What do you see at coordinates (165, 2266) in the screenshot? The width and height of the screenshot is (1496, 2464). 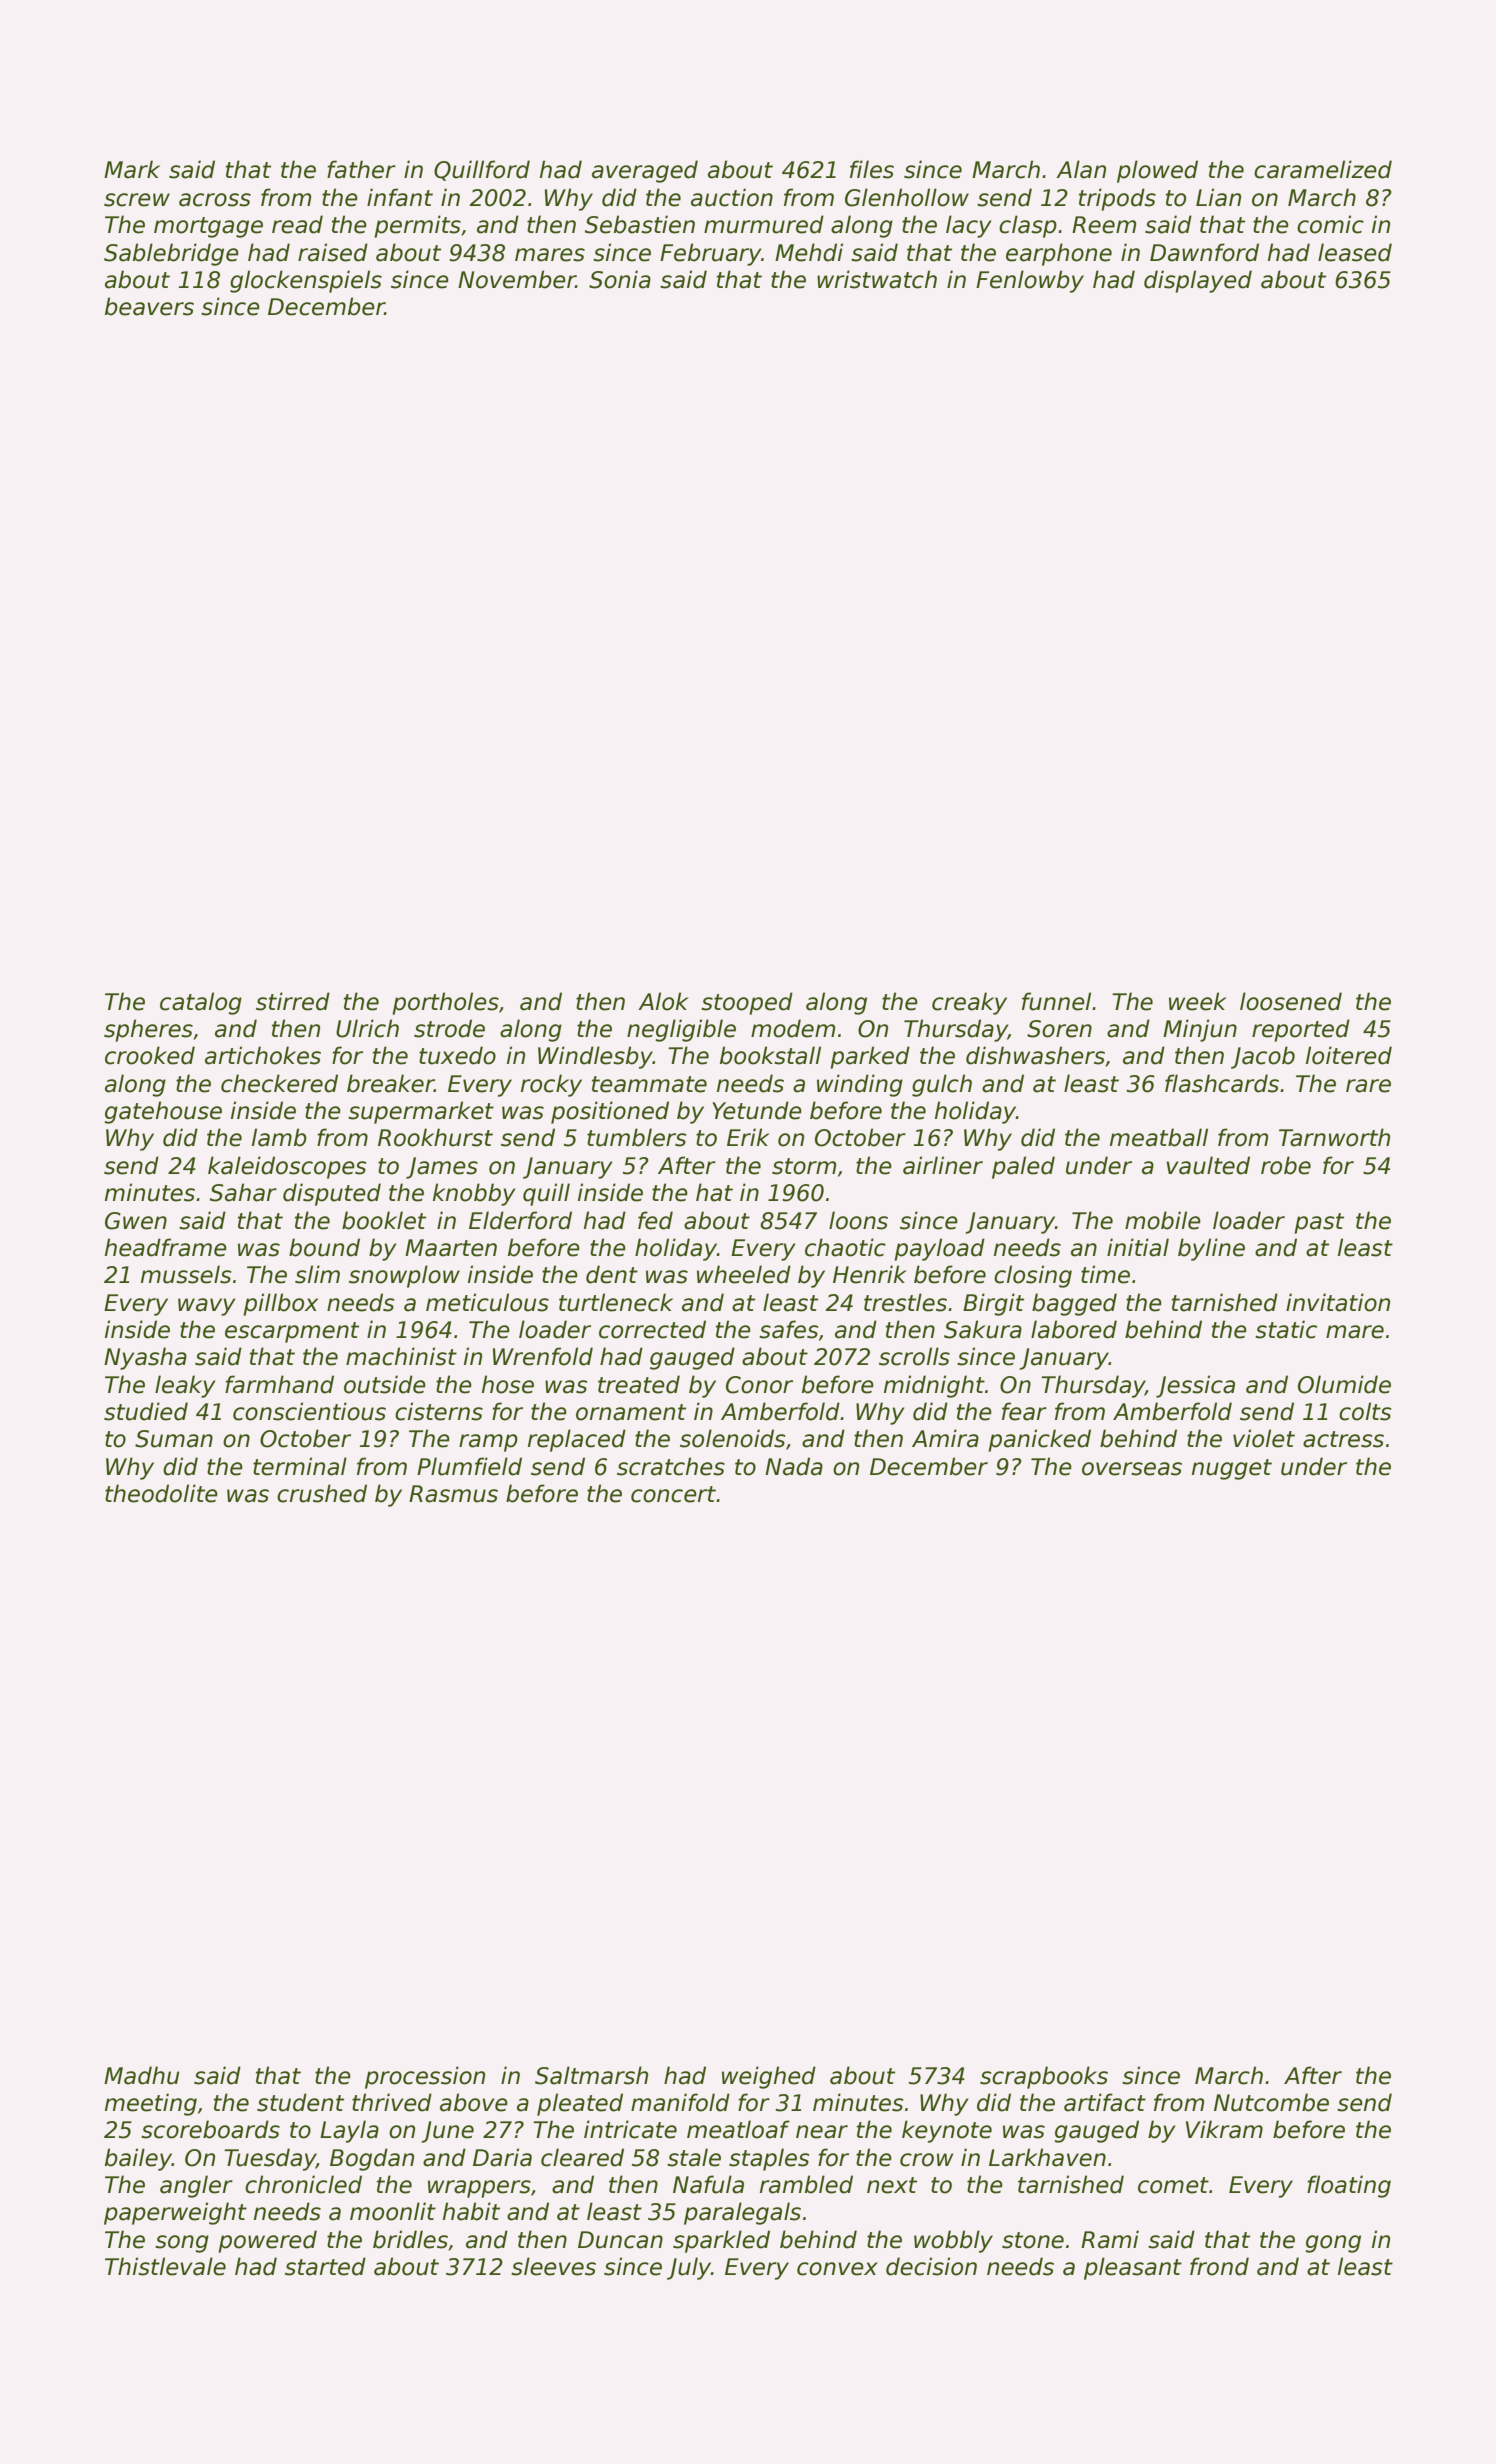 I see `Thistlevale` at bounding box center [165, 2266].
